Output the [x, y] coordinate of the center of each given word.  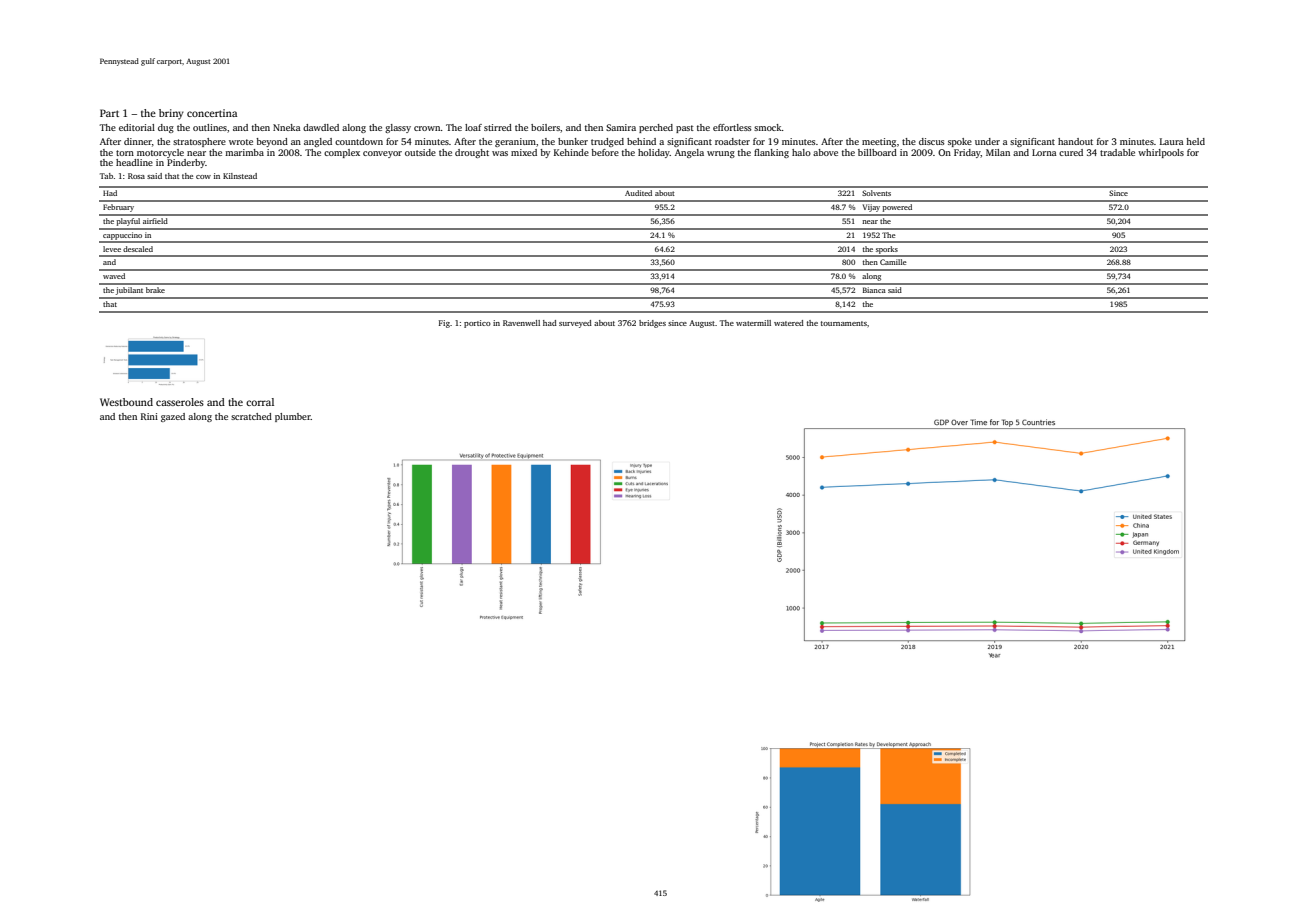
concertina [212, 113]
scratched [251, 416]
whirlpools [1161, 153]
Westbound [126, 402]
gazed [173, 417]
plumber [293, 417]
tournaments [844, 323]
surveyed [575, 324]
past [685, 129]
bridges [652, 324]
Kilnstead [240, 176]
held [1195, 141]
